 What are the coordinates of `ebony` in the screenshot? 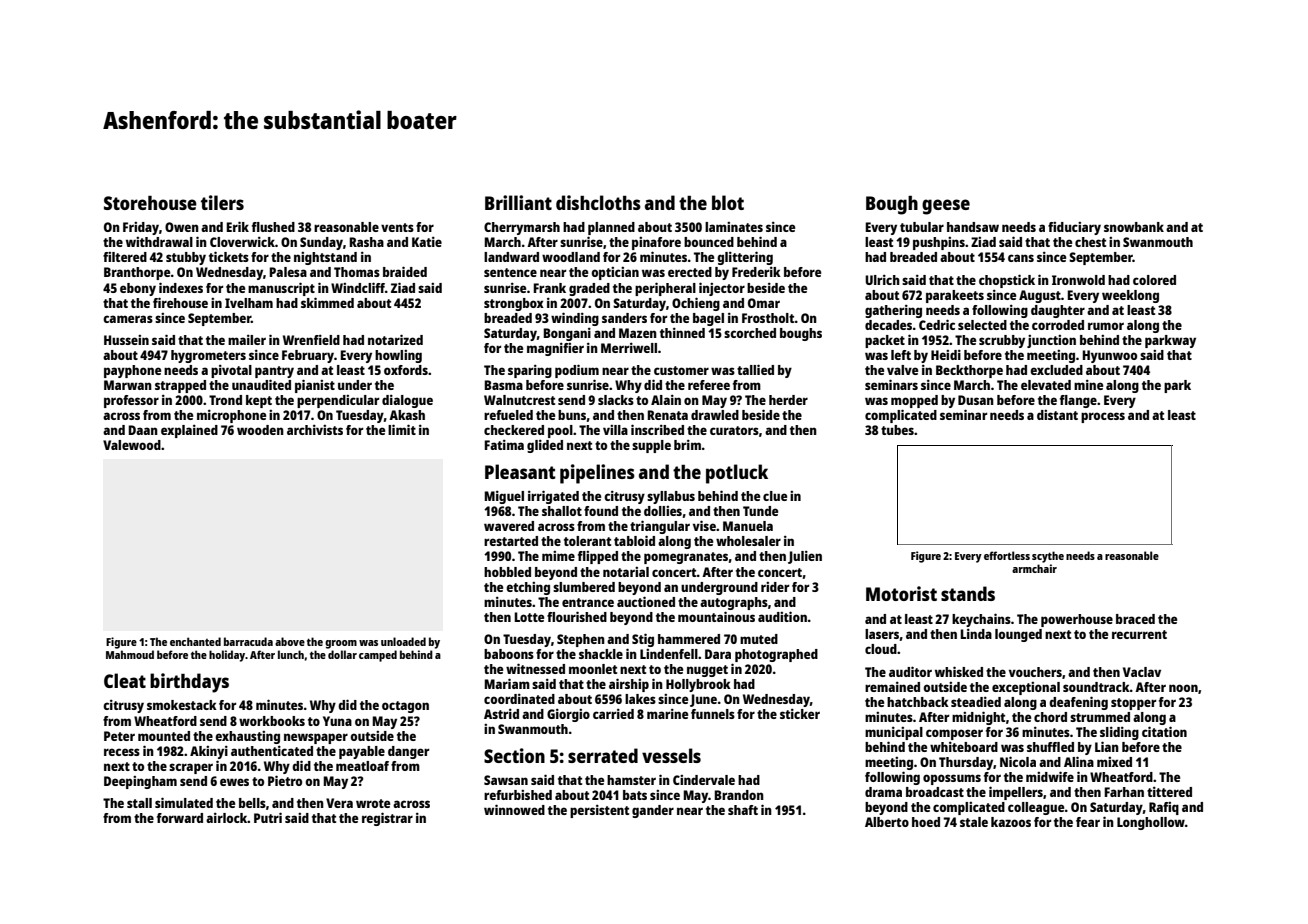 It's located at (138, 289).
